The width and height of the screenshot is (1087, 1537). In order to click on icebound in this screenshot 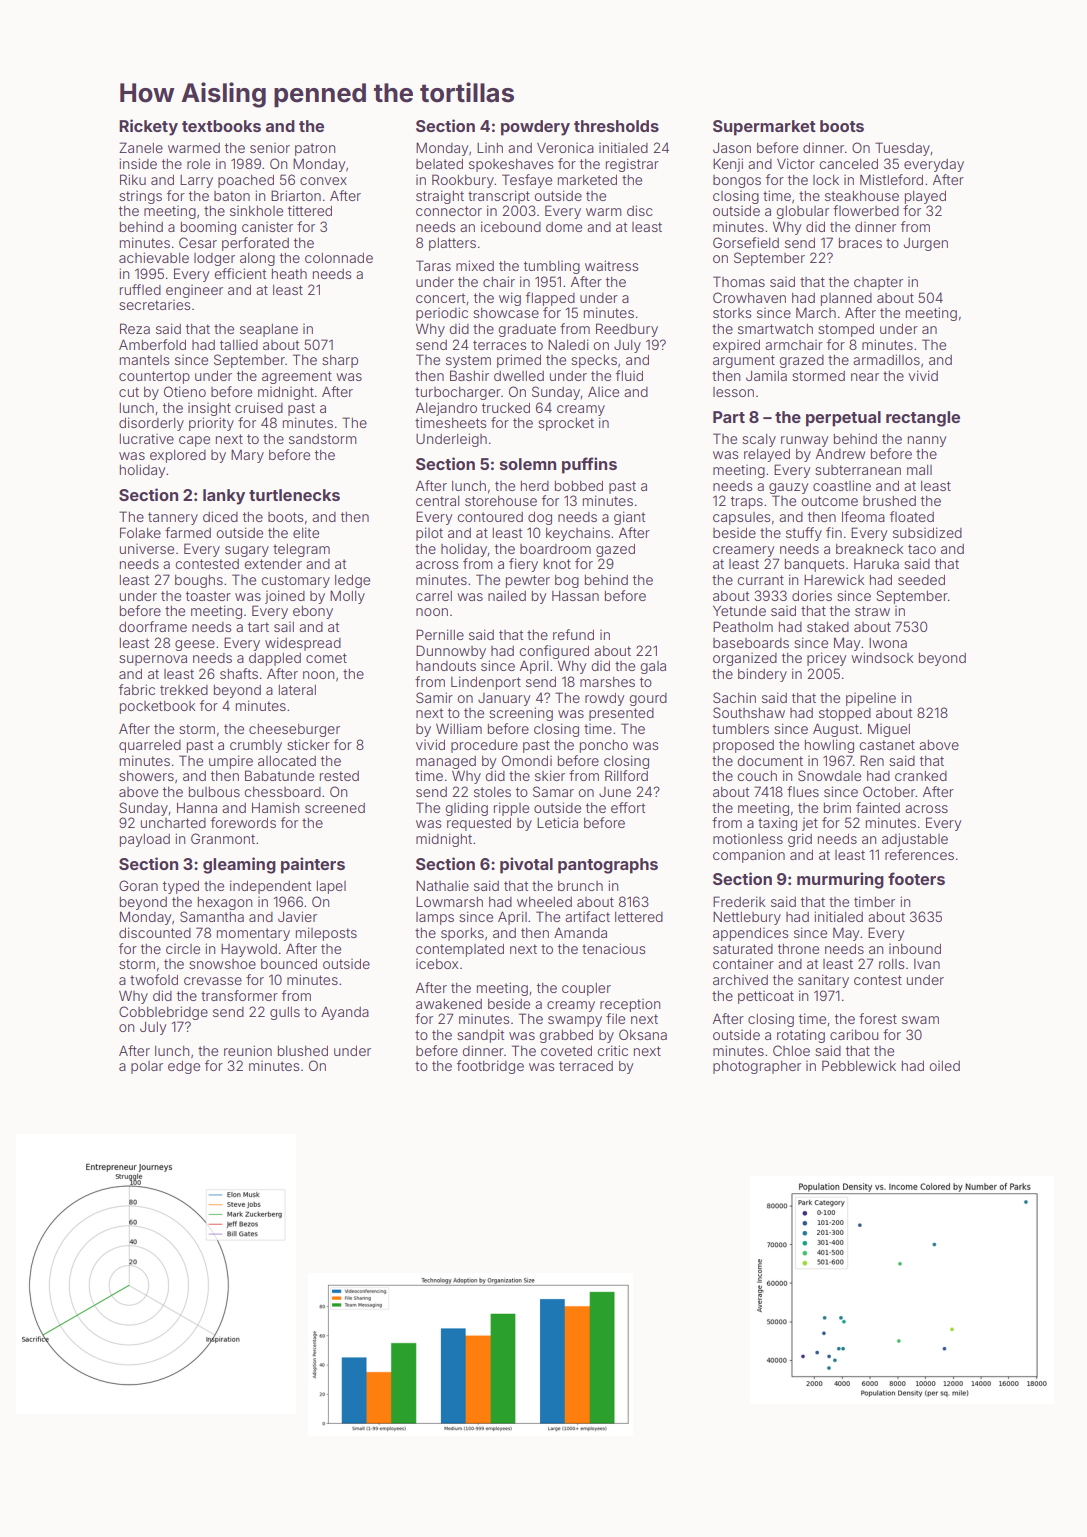, I will do `click(511, 226)`.
